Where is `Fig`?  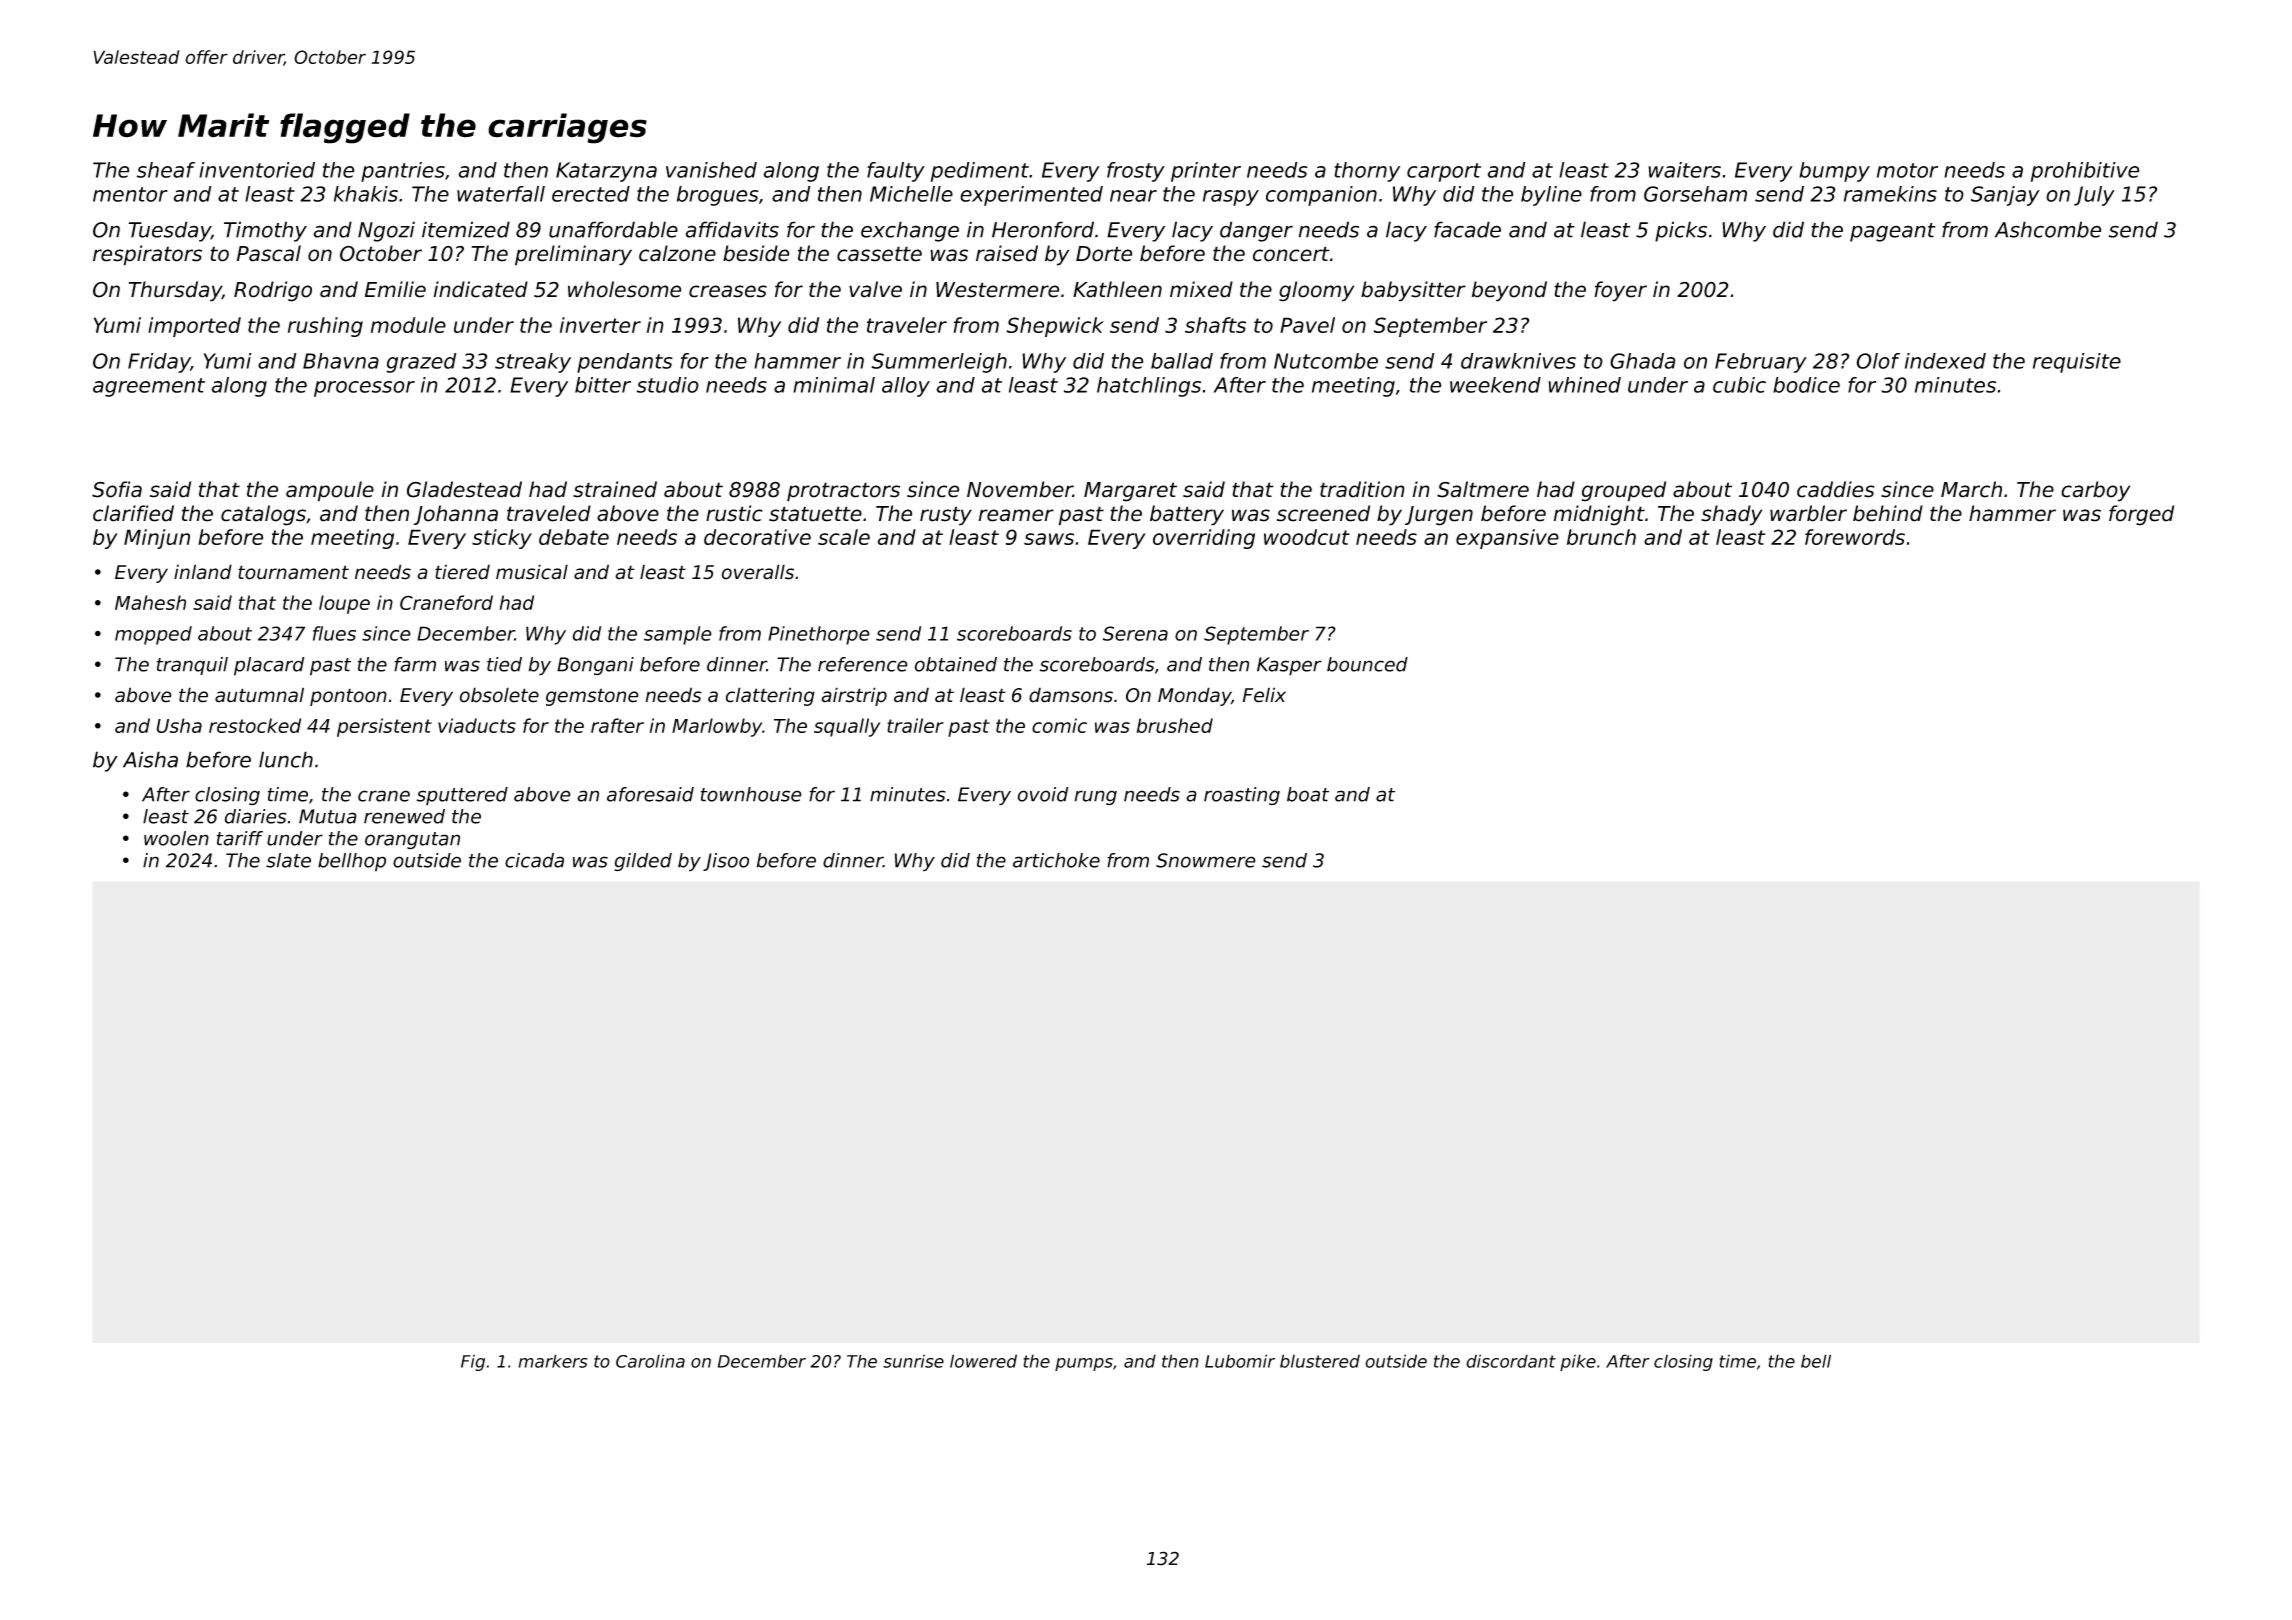
Fig is located at coordinates (473, 1363).
